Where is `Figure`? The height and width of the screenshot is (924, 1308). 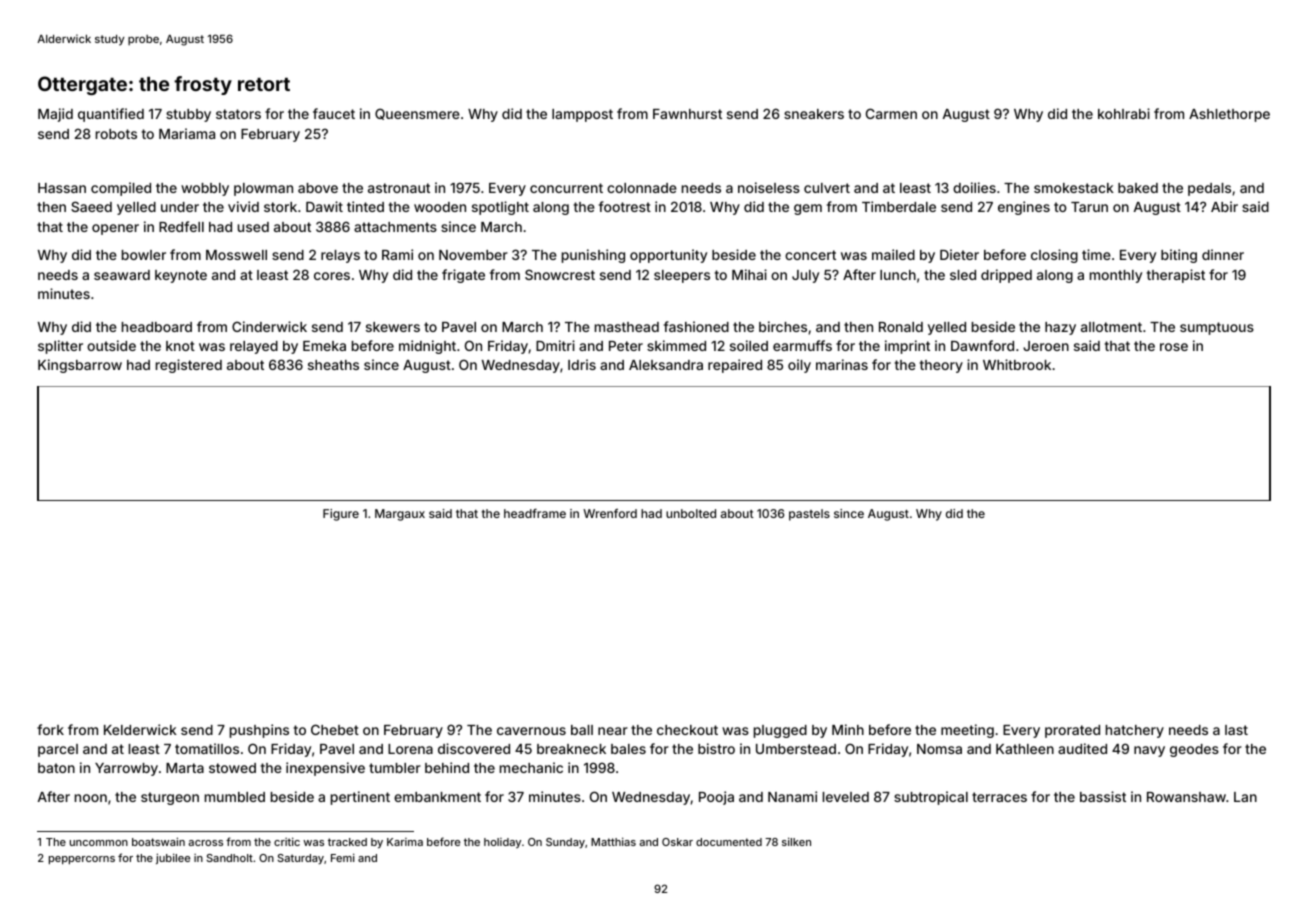
Figure is located at coordinates (341, 515).
